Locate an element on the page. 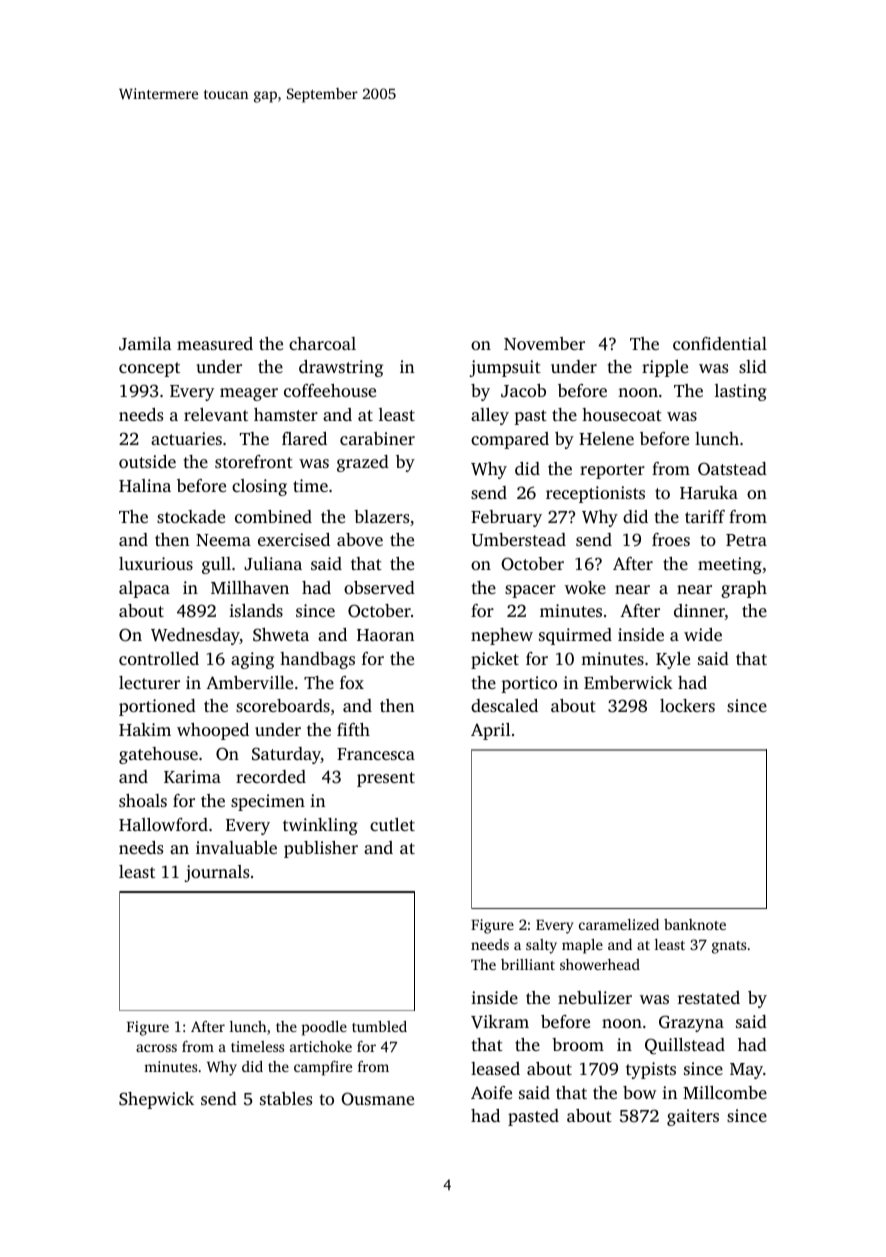 This image has width=886, height=1257. Shepwick is located at coordinates (156, 1100).
